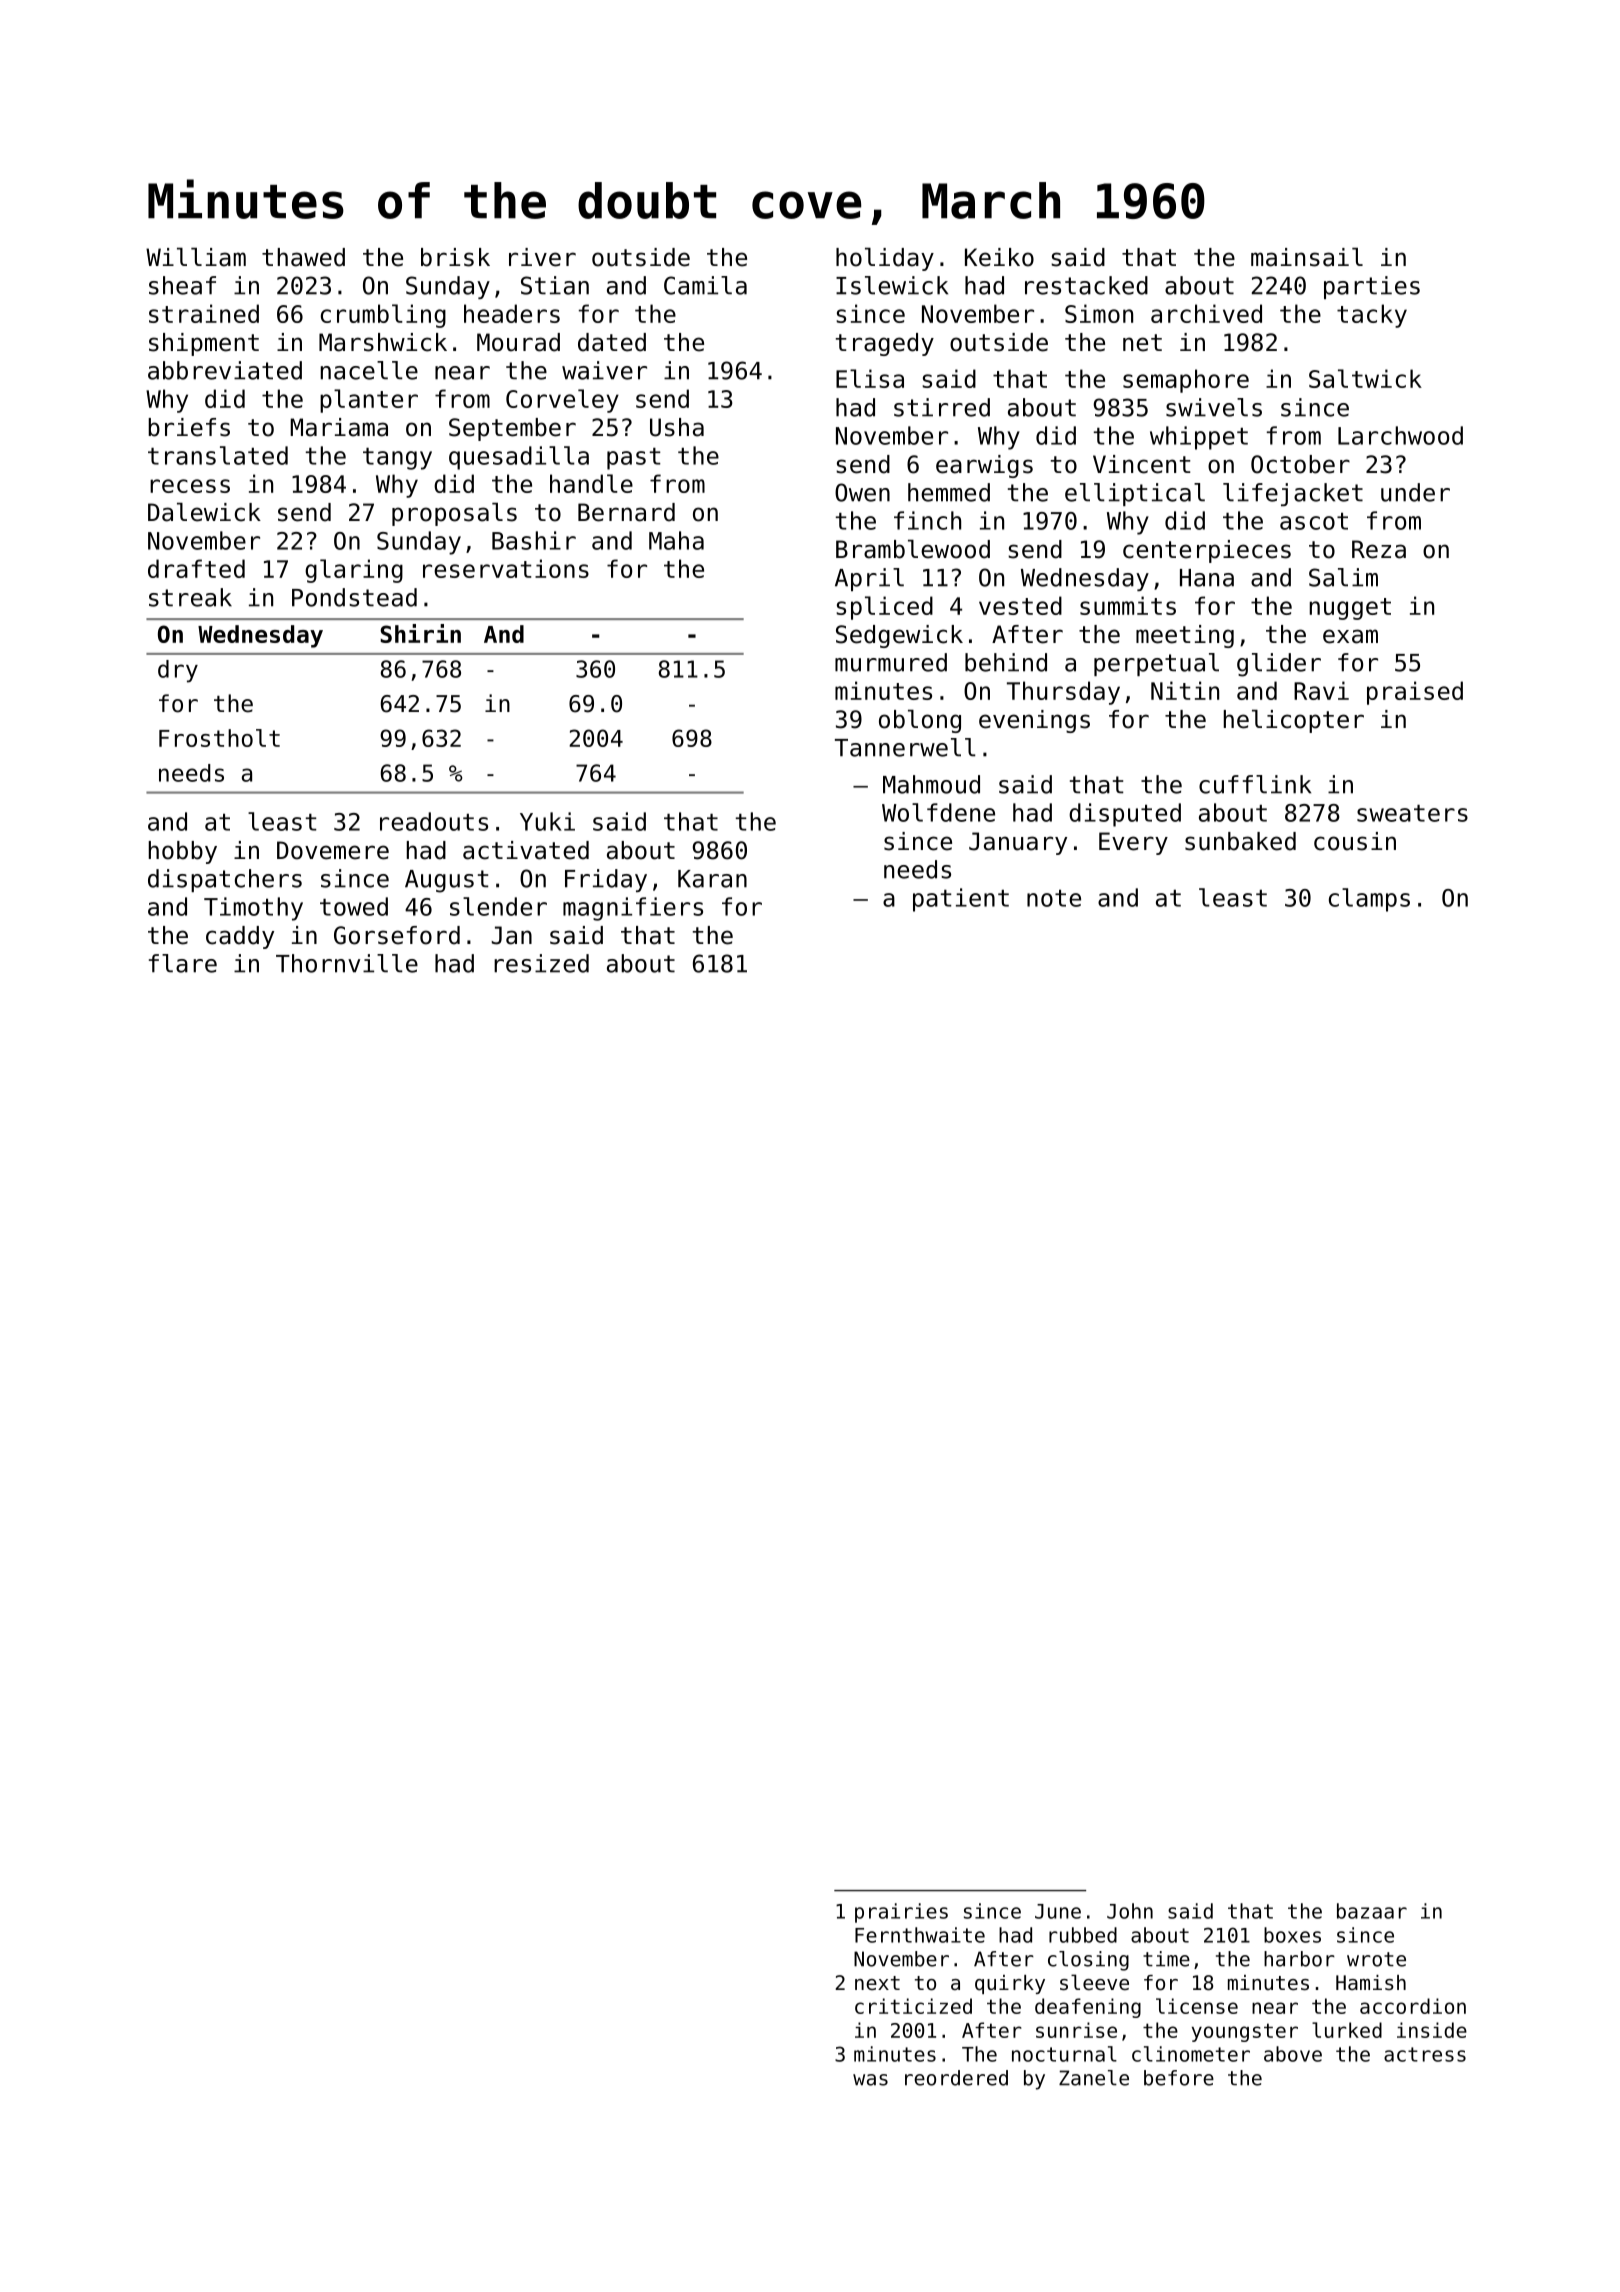 This page has width=1620, height=2292. I want to click on elliptical, so click(1135, 494).
